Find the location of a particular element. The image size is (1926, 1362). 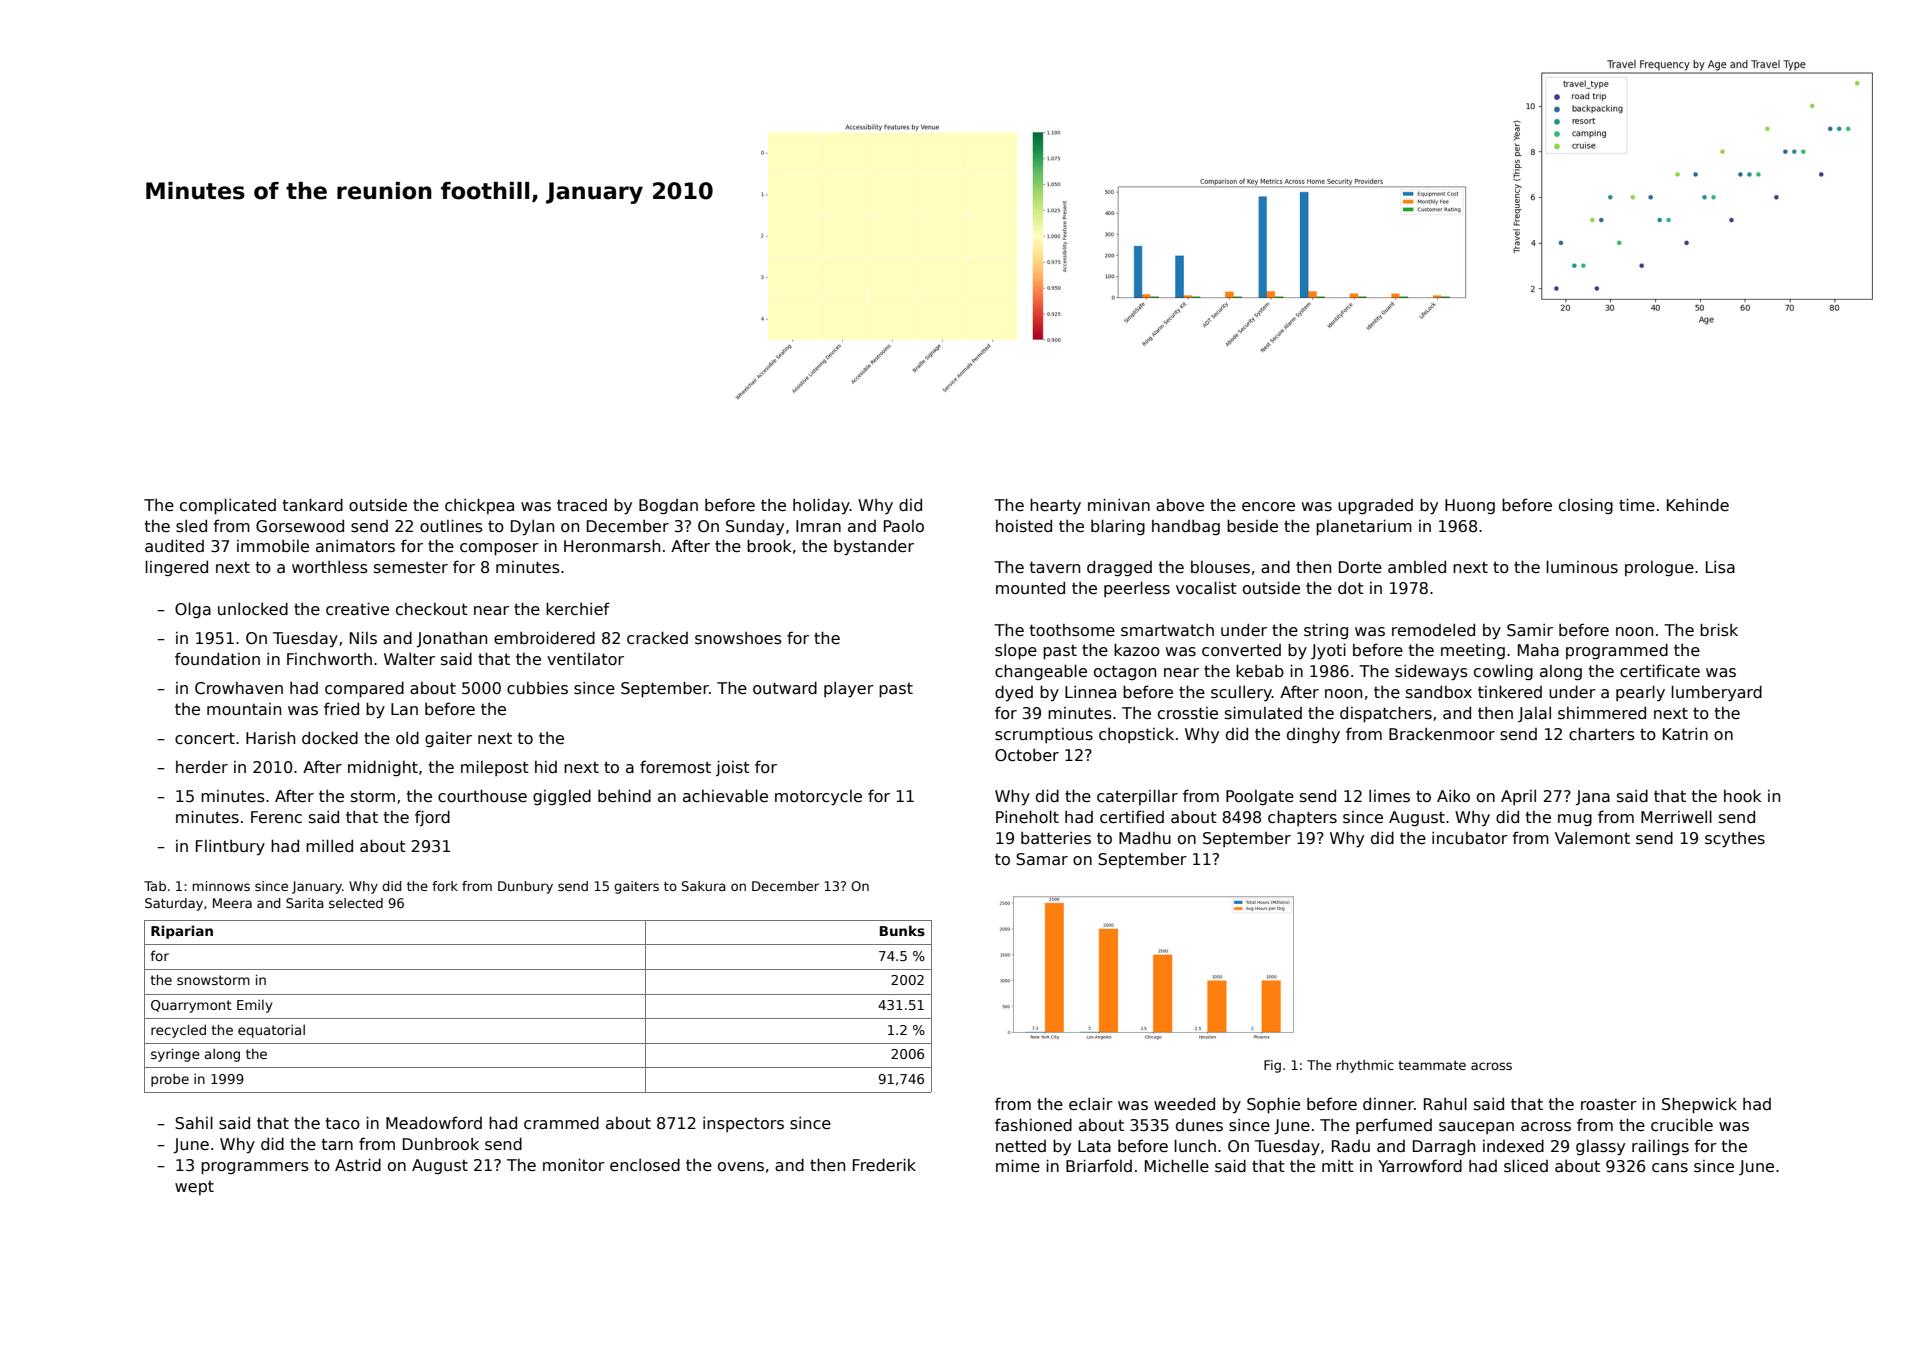

snowshoes is located at coordinates (738, 638).
